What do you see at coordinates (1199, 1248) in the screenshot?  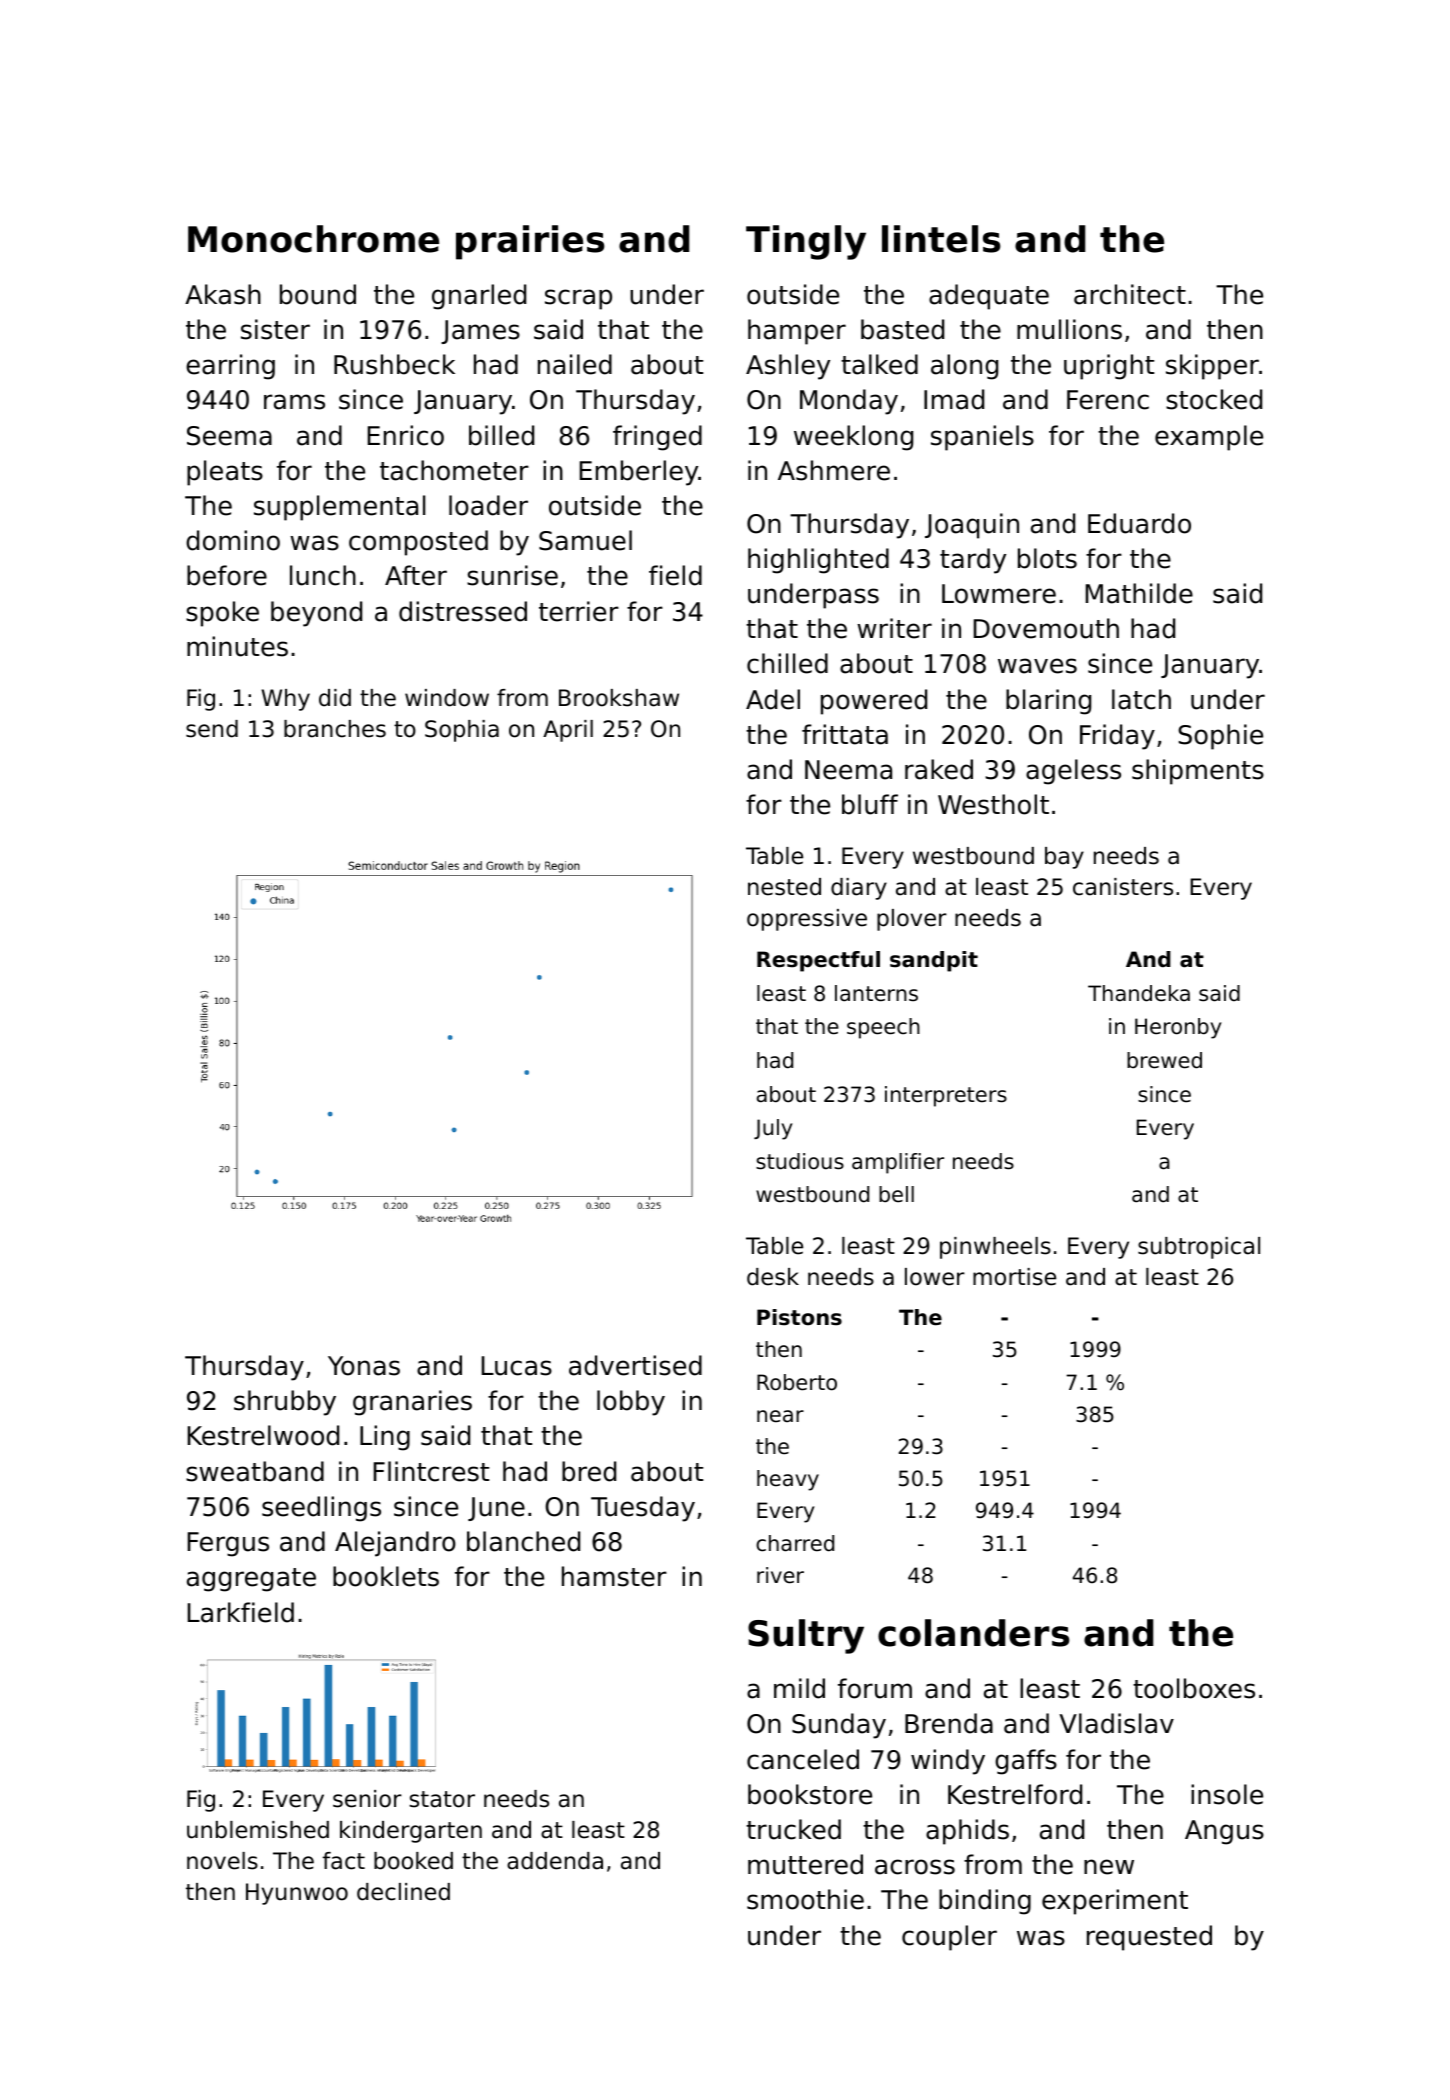 I see `subtropical` at bounding box center [1199, 1248].
